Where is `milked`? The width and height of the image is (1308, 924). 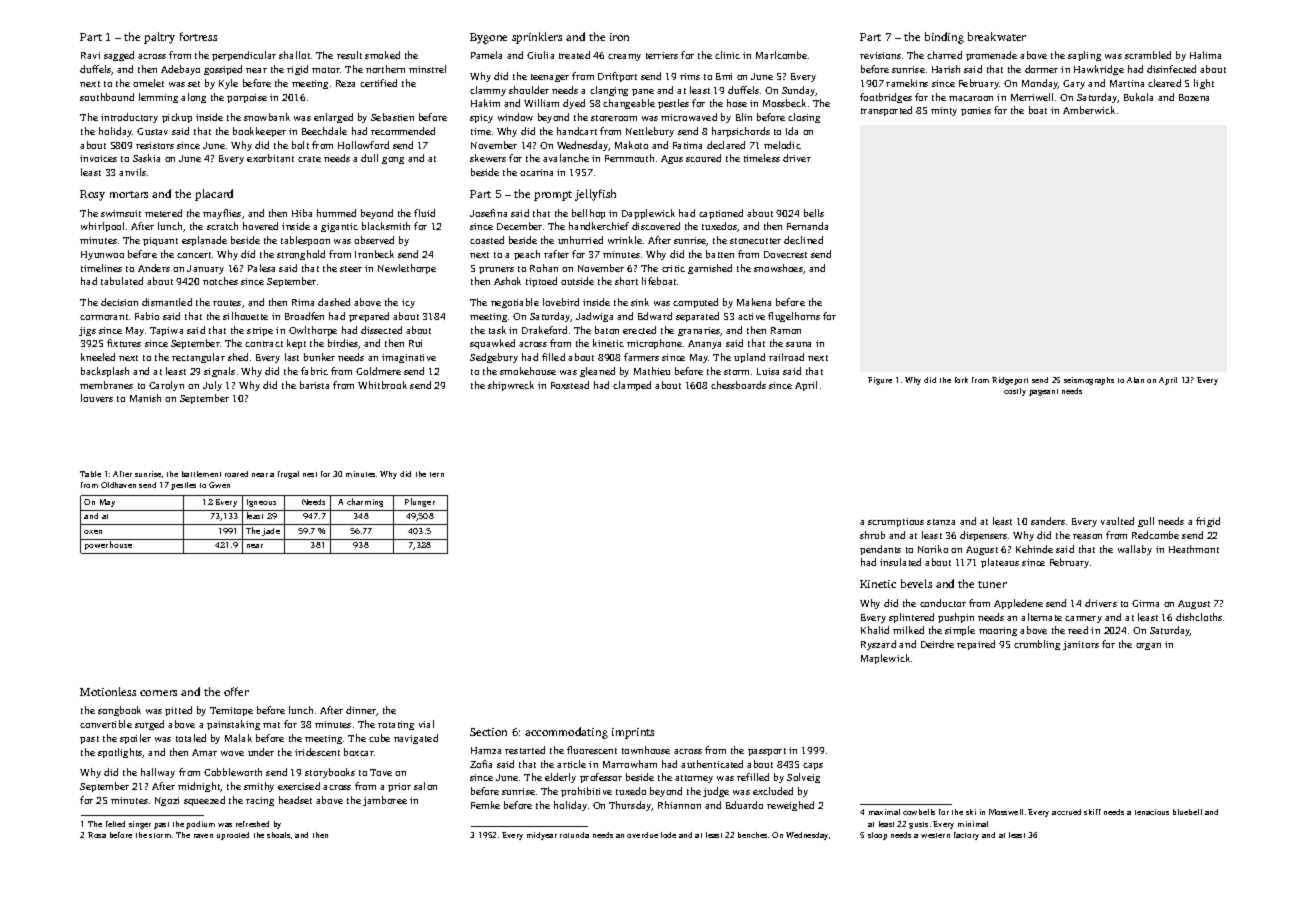 milked is located at coordinates (908, 630).
